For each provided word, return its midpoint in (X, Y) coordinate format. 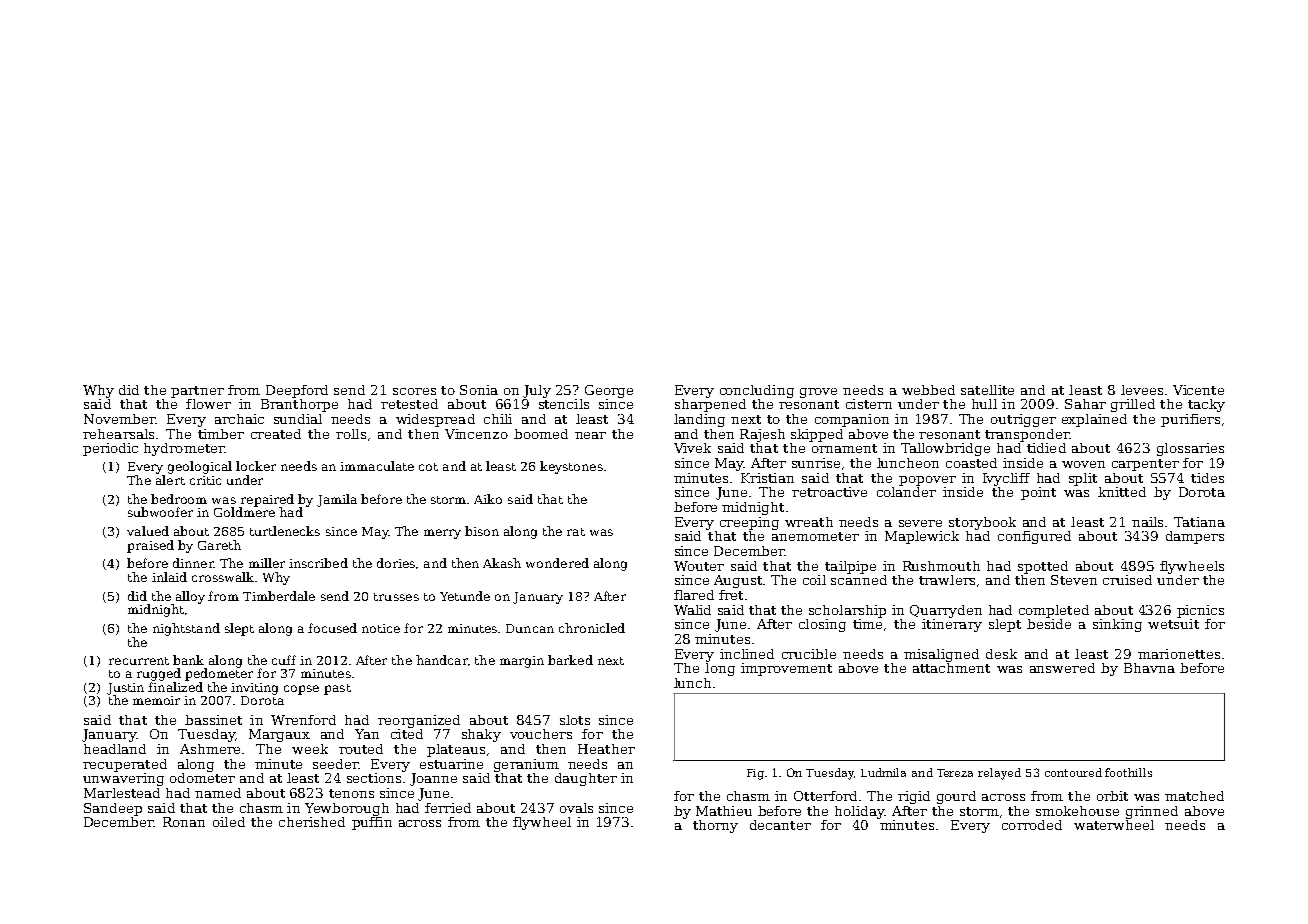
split (1083, 479)
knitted (1122, 492)
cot (428, 467)
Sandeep (113, 809)
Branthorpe (299, 405)
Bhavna (1149, 668)
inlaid (169, 577)
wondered (557, 563)
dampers (1195, 537)
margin (522, 662)
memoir (156, 700)
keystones (571, 467)
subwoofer (160, 512)
